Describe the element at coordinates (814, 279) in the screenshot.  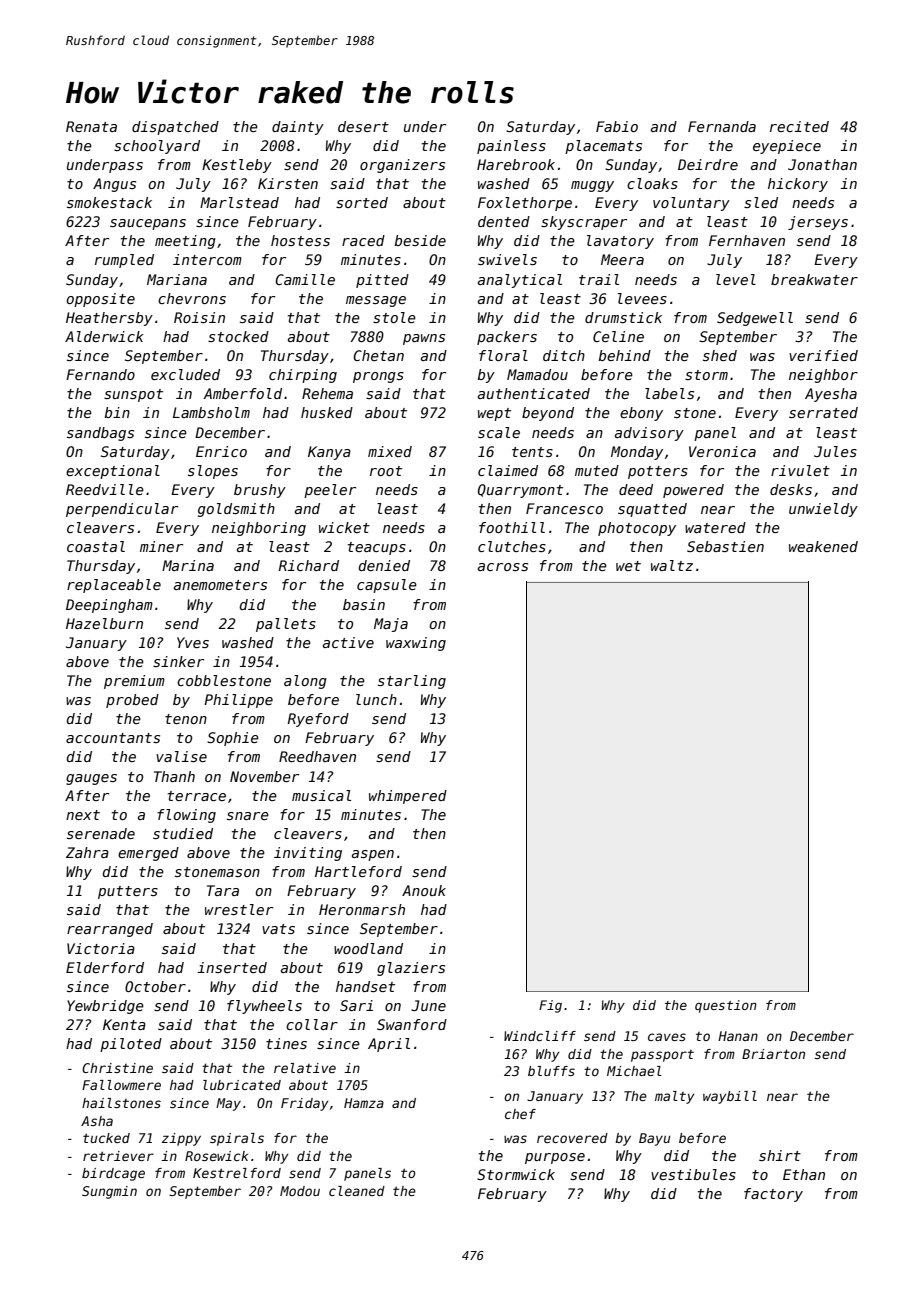
I see `breakwater` at that location.
